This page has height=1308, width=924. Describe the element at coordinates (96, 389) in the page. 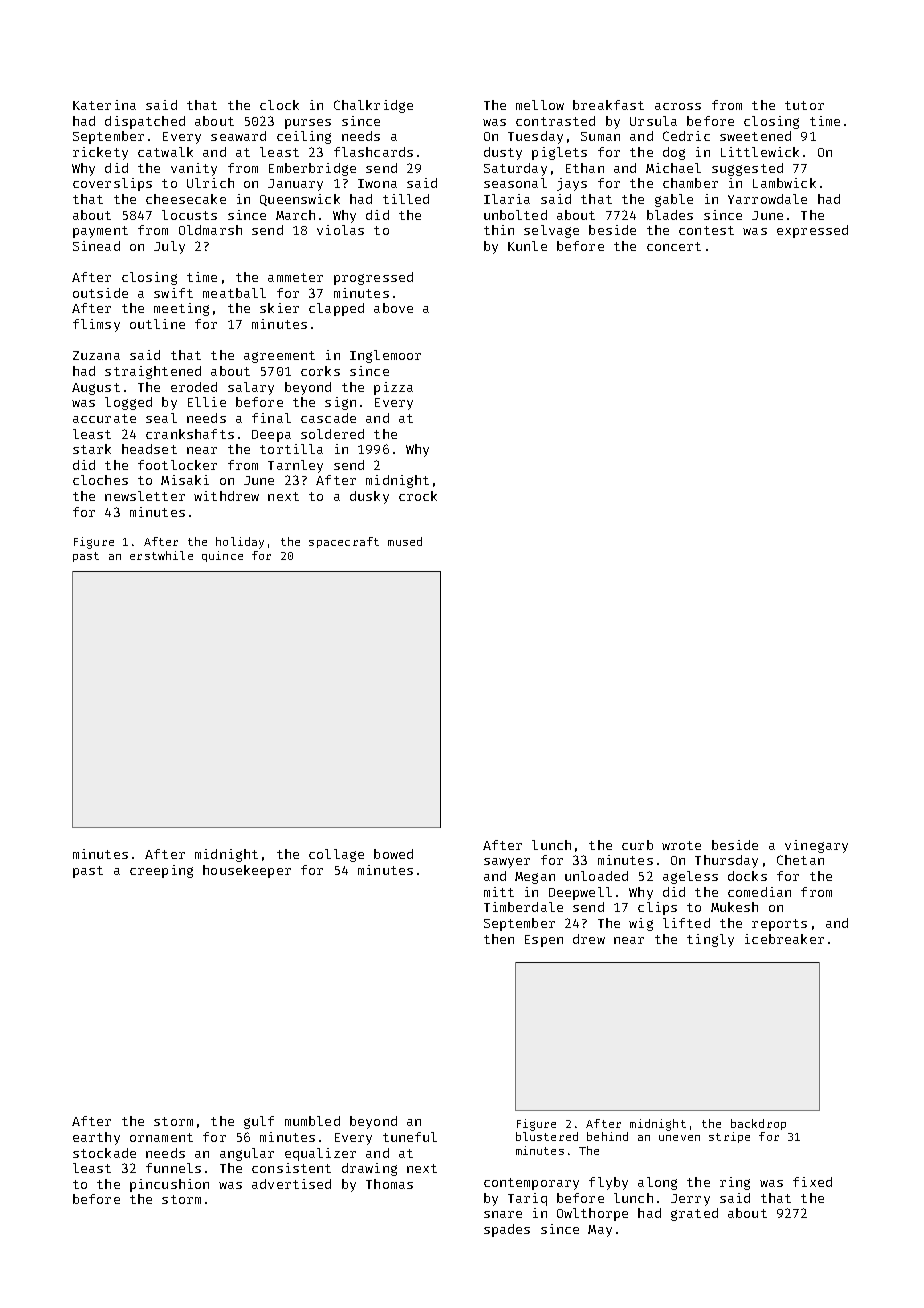

I see `August` at that location.
